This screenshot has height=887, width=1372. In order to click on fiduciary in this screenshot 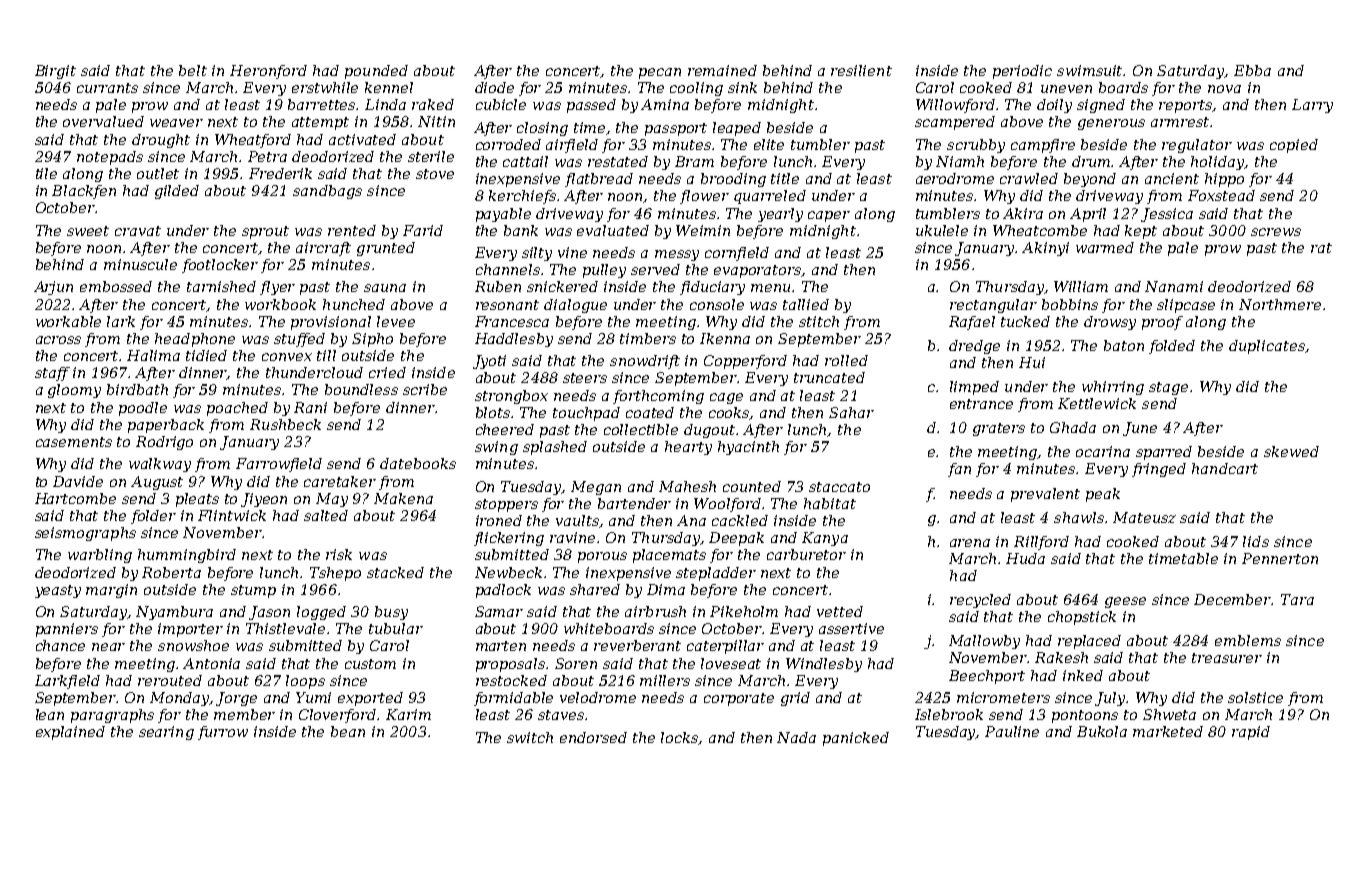, I will do `click(712, 288)`.
